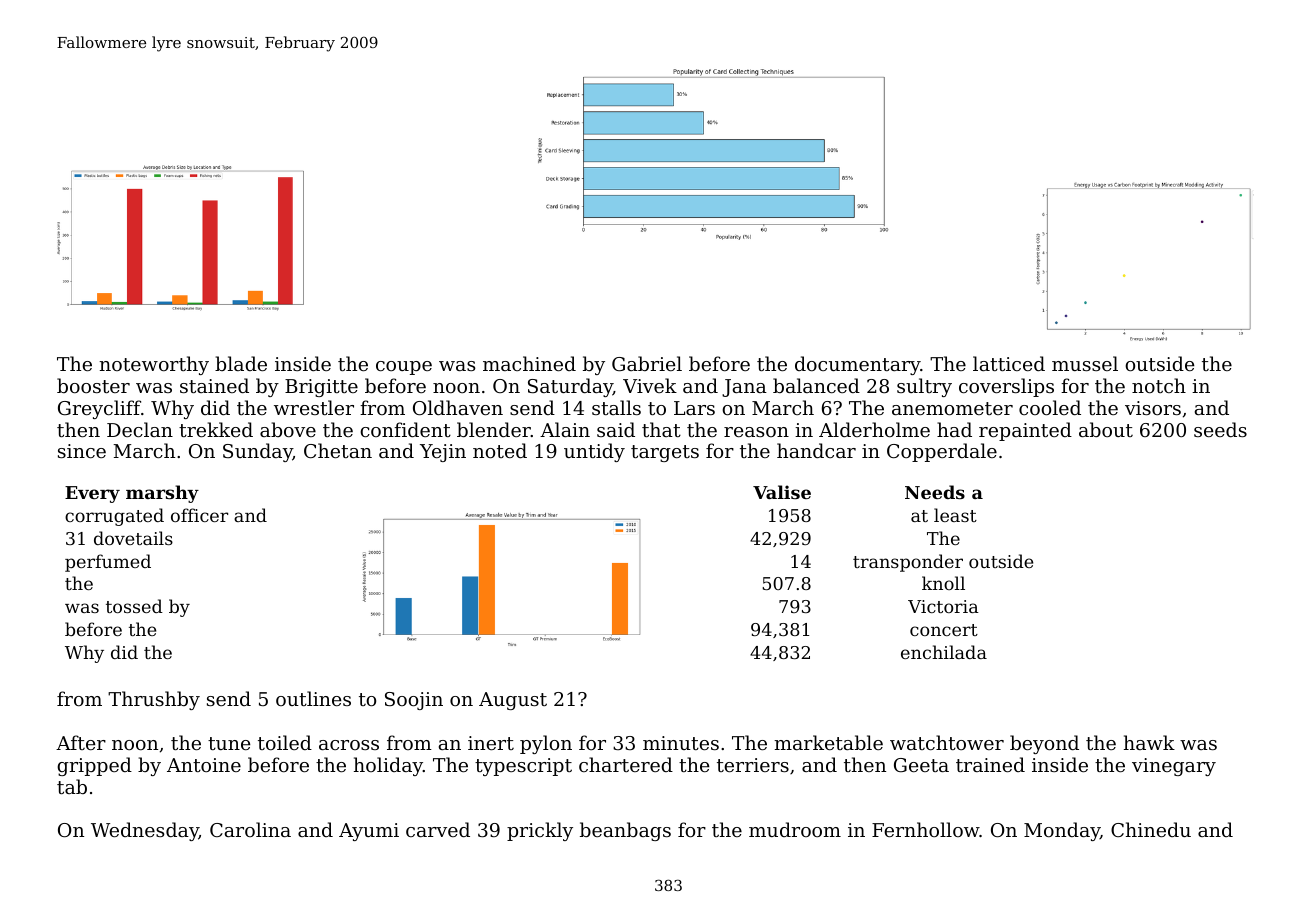 This screenshot has width=1308, height=924. Describe the element at coordinates (816, 450) in the screenshot. I see `handcar` at that location.
